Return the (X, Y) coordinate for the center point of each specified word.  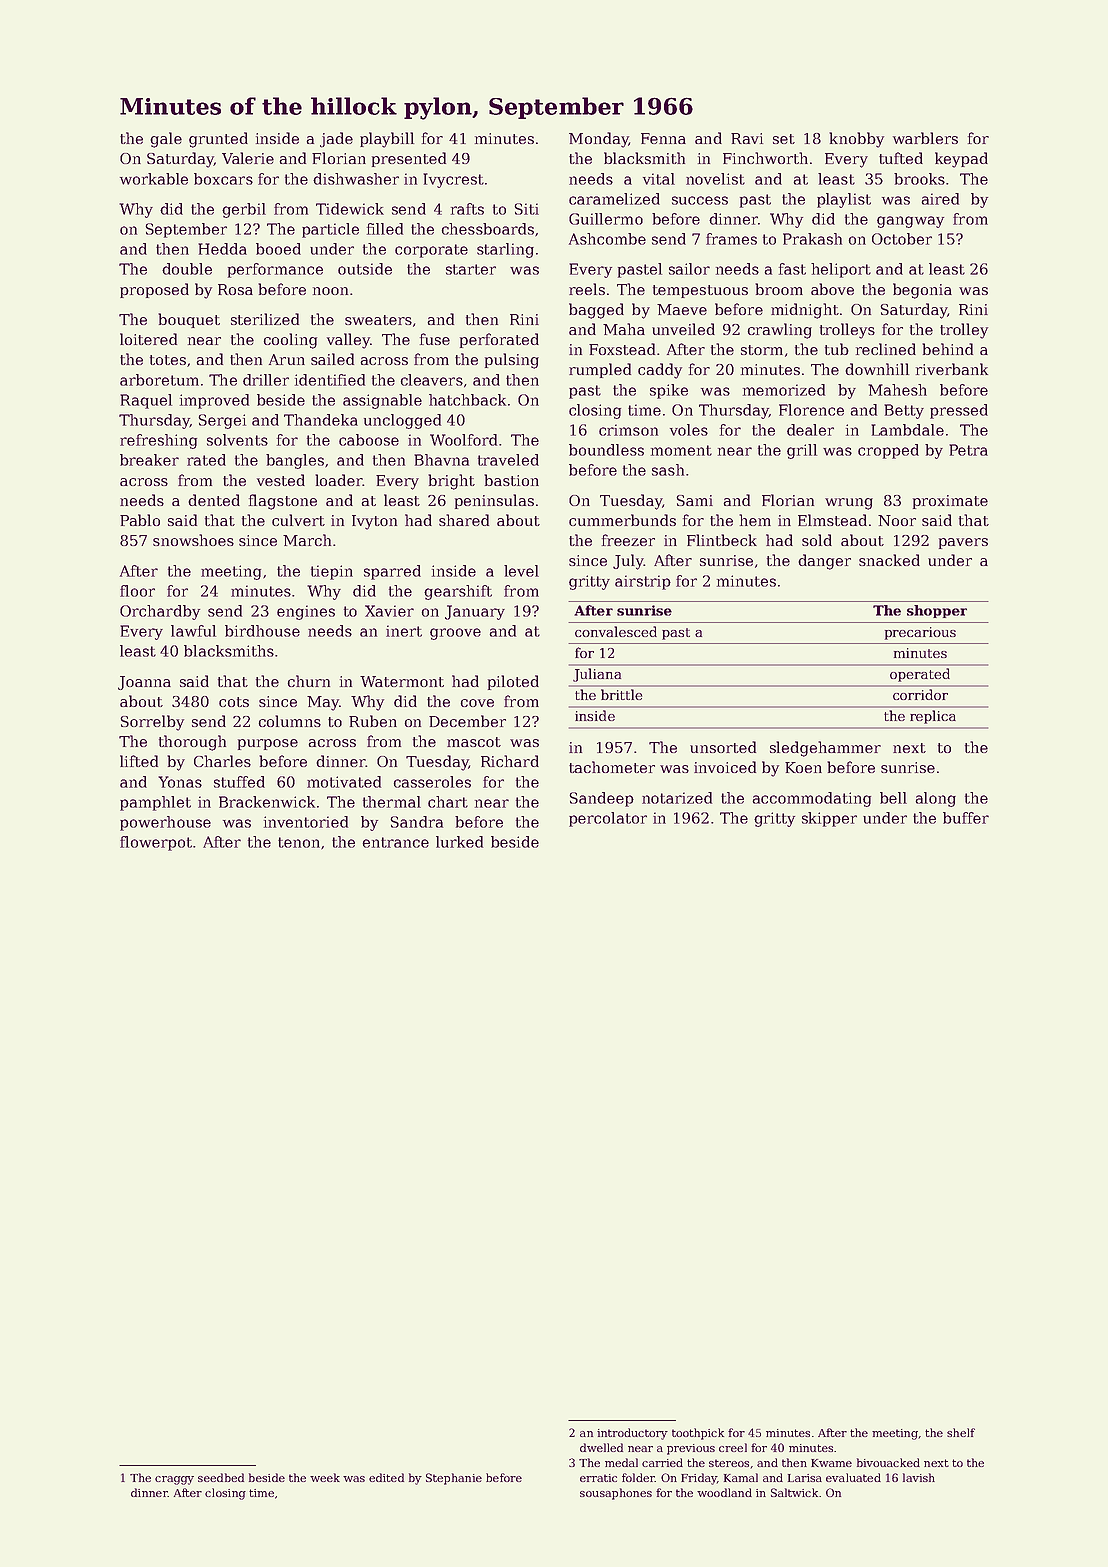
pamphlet (155, 803)
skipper (829, 819)
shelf (961, 1432)
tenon (299, 842)
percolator (608, 819)
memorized (784, 390)
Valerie (248, 158)
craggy (174, 1480)
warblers (925, 138)
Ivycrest (453, 180)
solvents (237, 440)
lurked (459, 842)
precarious (920, 633)
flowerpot (156, 843)
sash (668, 470)
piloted (513, 682)
